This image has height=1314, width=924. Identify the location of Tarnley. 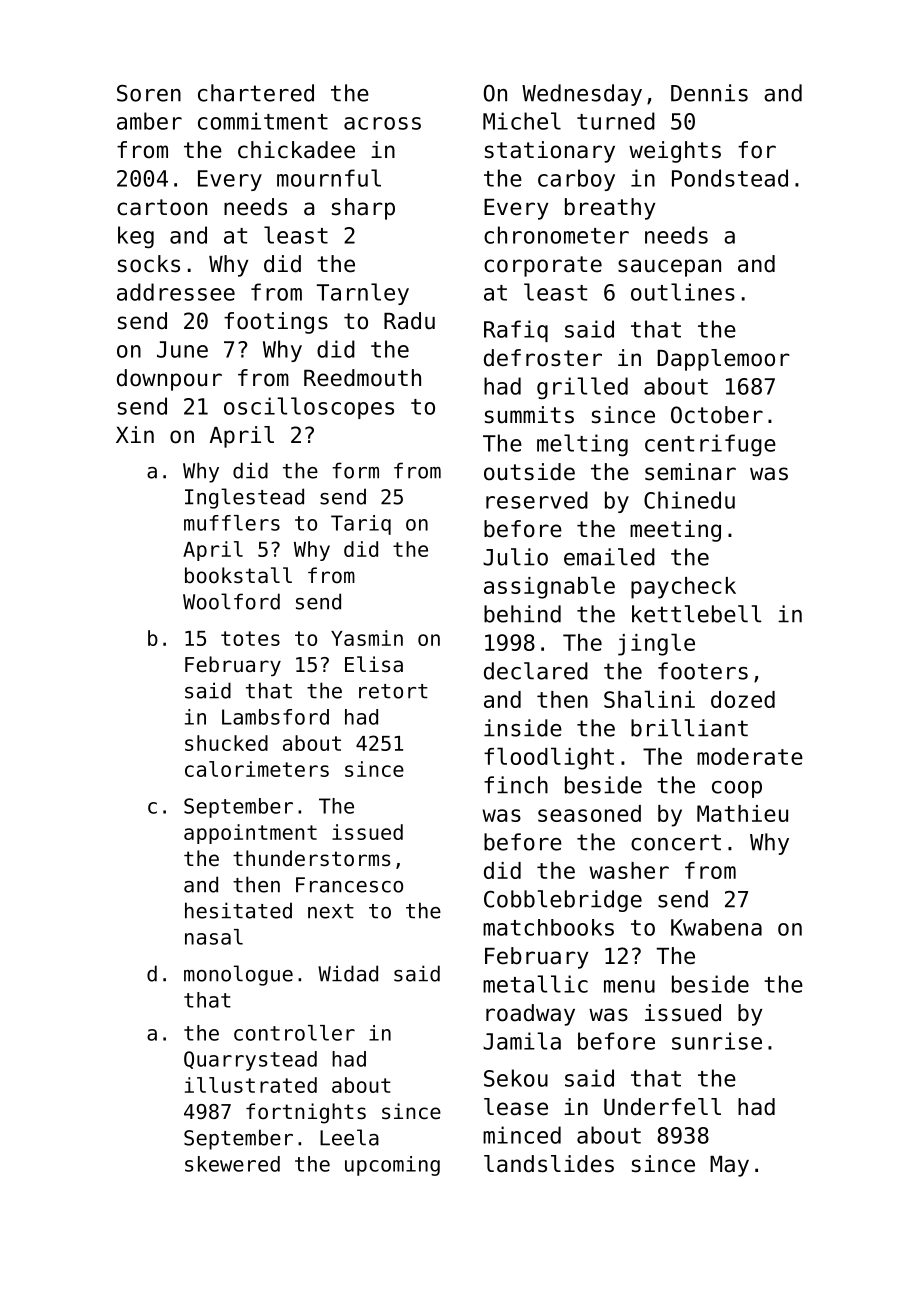
(363, 294).
